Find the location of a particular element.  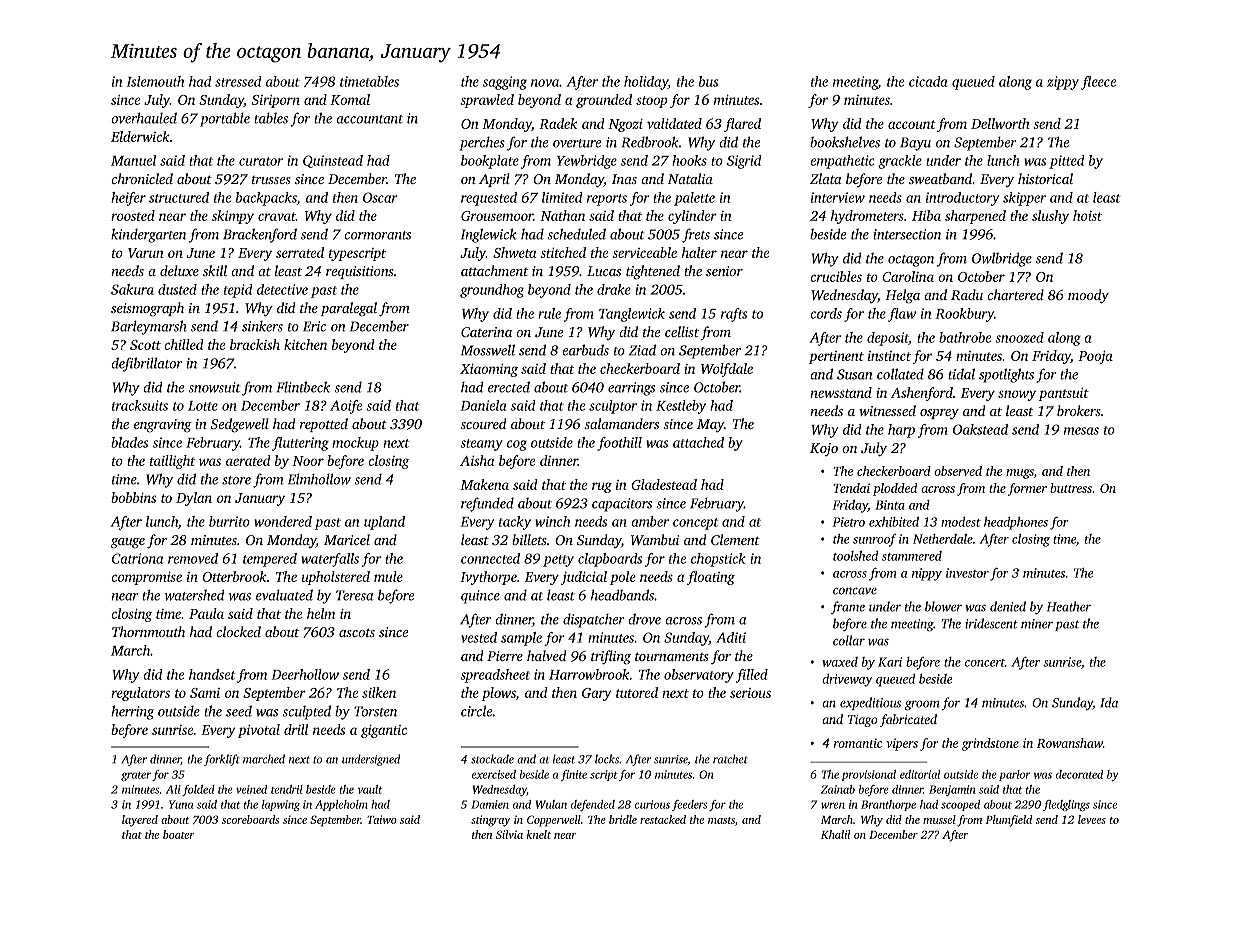

clapboards is located at coordinates (610, 560).
